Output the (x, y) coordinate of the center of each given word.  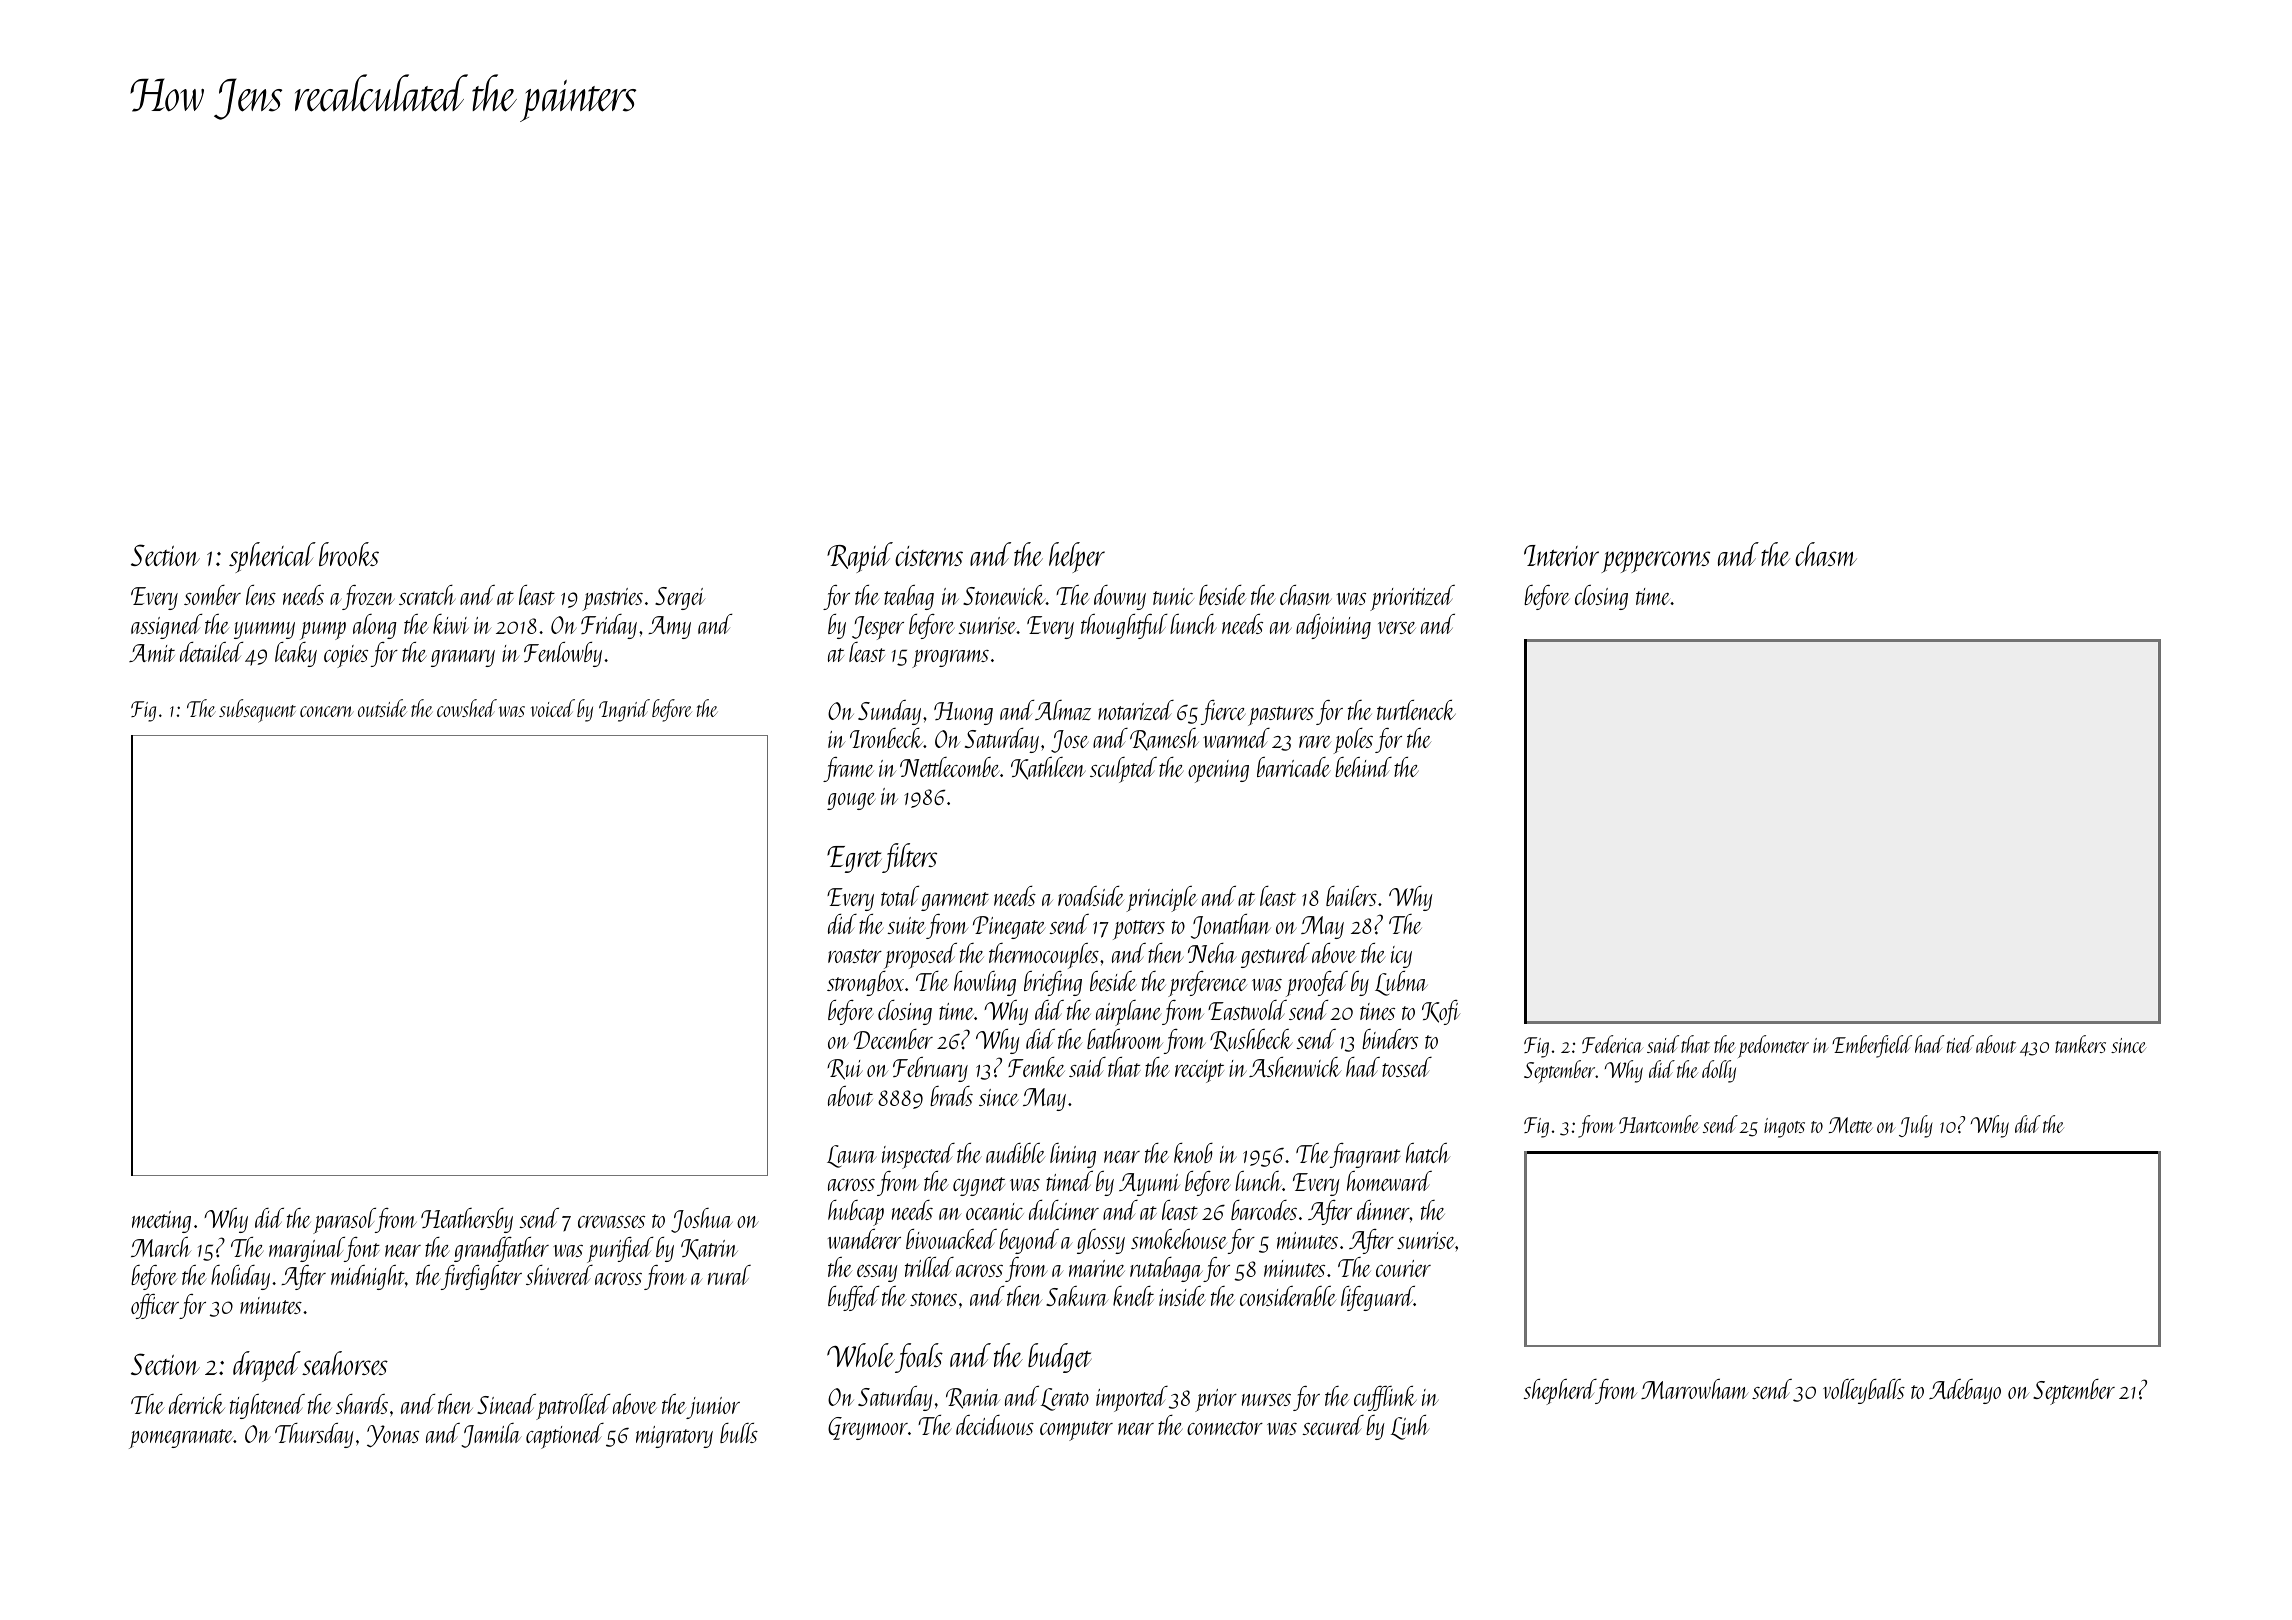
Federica (1612, 1044)
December (893, 1039)
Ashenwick (1295, 1067)
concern (327, 711)
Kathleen (1048, 768)
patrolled (573, 1407)
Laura (852, 1156)
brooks (349, 554)
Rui (845, 1069)
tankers (2080, 1044)
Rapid (860, 557)
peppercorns (1656, 562)
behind (1363, 767)
